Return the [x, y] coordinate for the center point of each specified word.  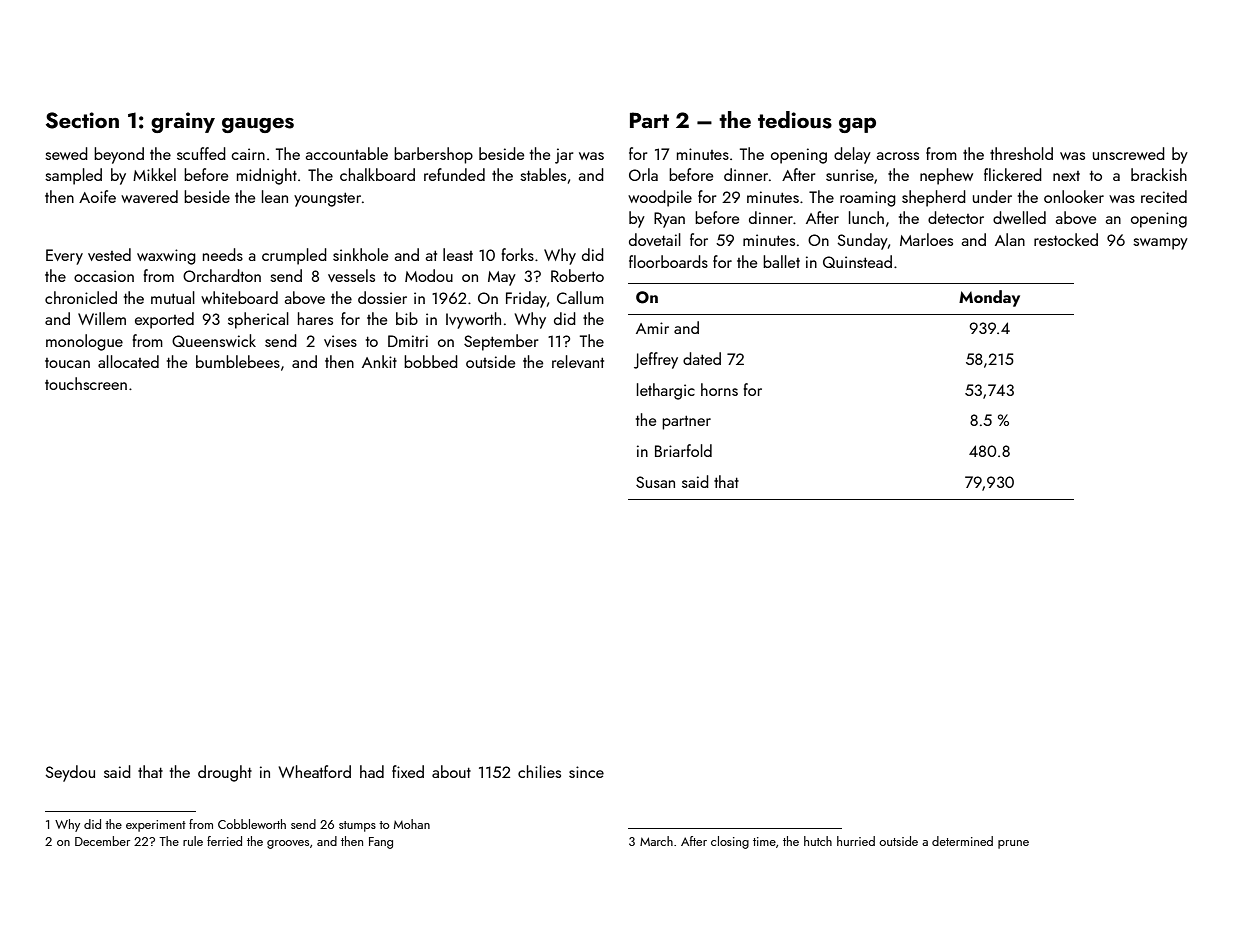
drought [225, 773]
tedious [795, 120]
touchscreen [86, 383]
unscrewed [1129, 153]
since [586, 772]
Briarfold [683, 450]
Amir [652, 328]
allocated [128, 361]
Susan [655, 482]
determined [962, 841]
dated [702, 358]
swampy [1160, 244]
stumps [357, 826]
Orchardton [222, 275]
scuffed [201, 153]
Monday [989, 298]
